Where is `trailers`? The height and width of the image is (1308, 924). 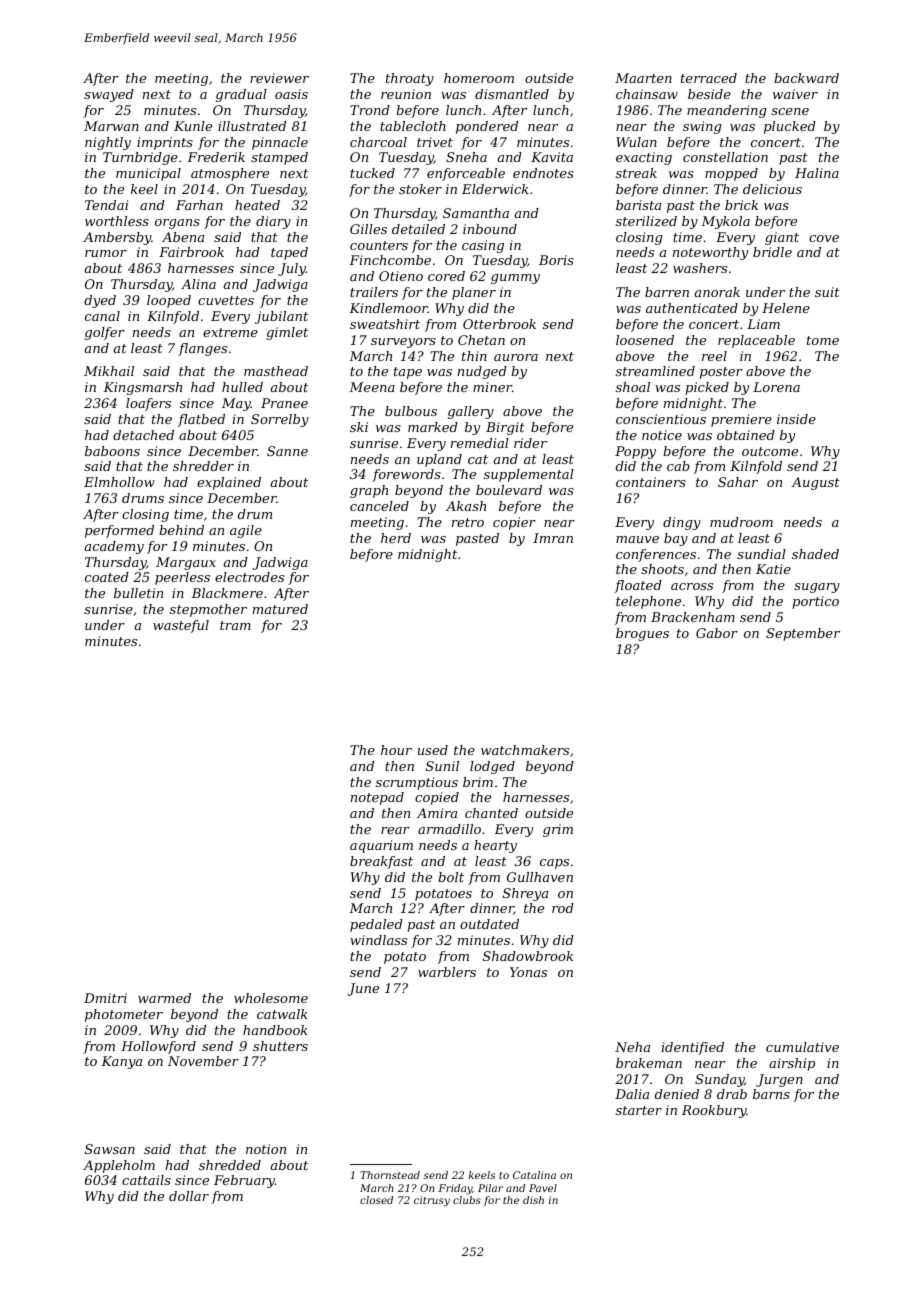
trailers is located at coordinates (374, 292).
